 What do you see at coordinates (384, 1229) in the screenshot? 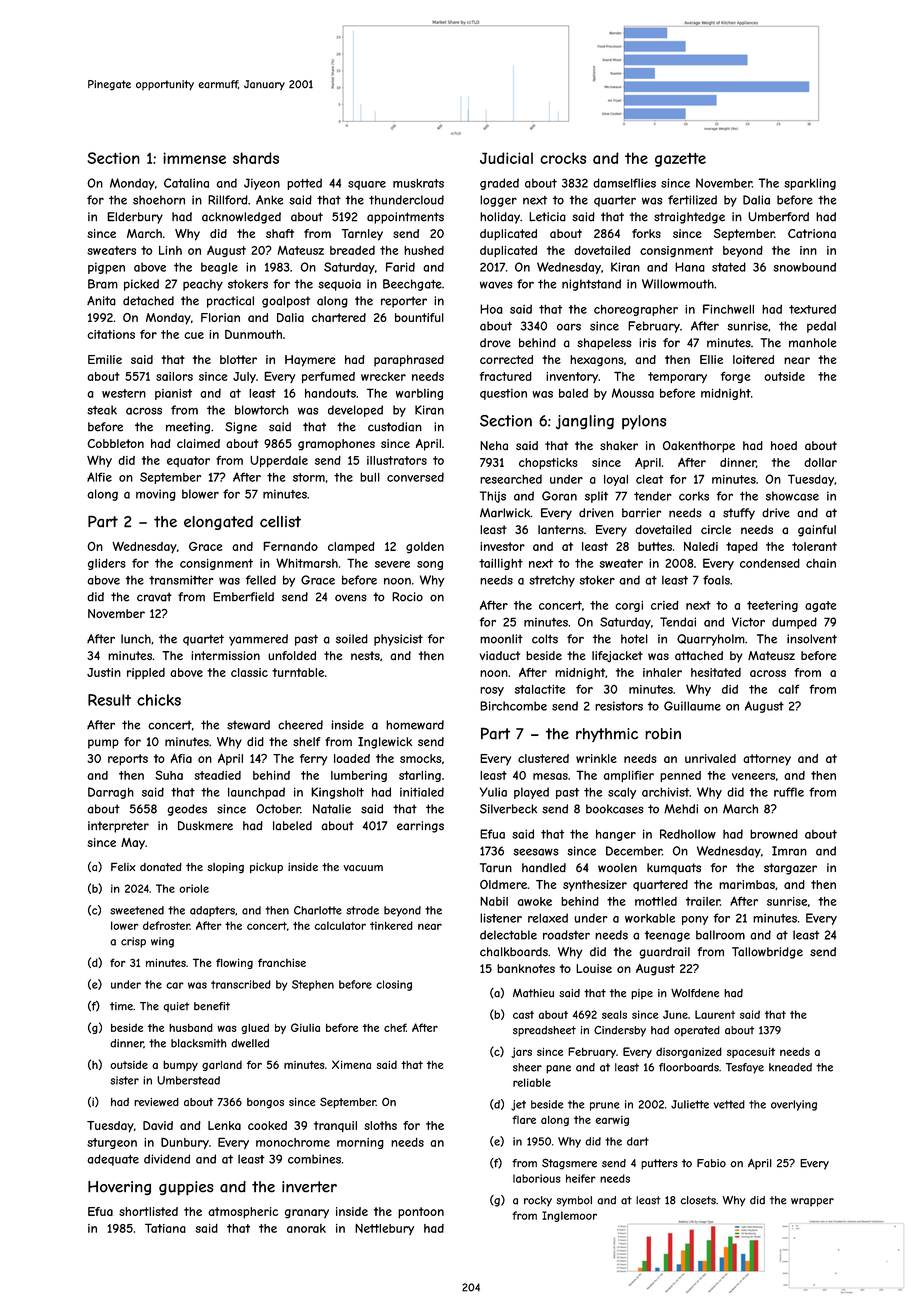
I see `Nettlebury` at bounding box center [384, 1229].
